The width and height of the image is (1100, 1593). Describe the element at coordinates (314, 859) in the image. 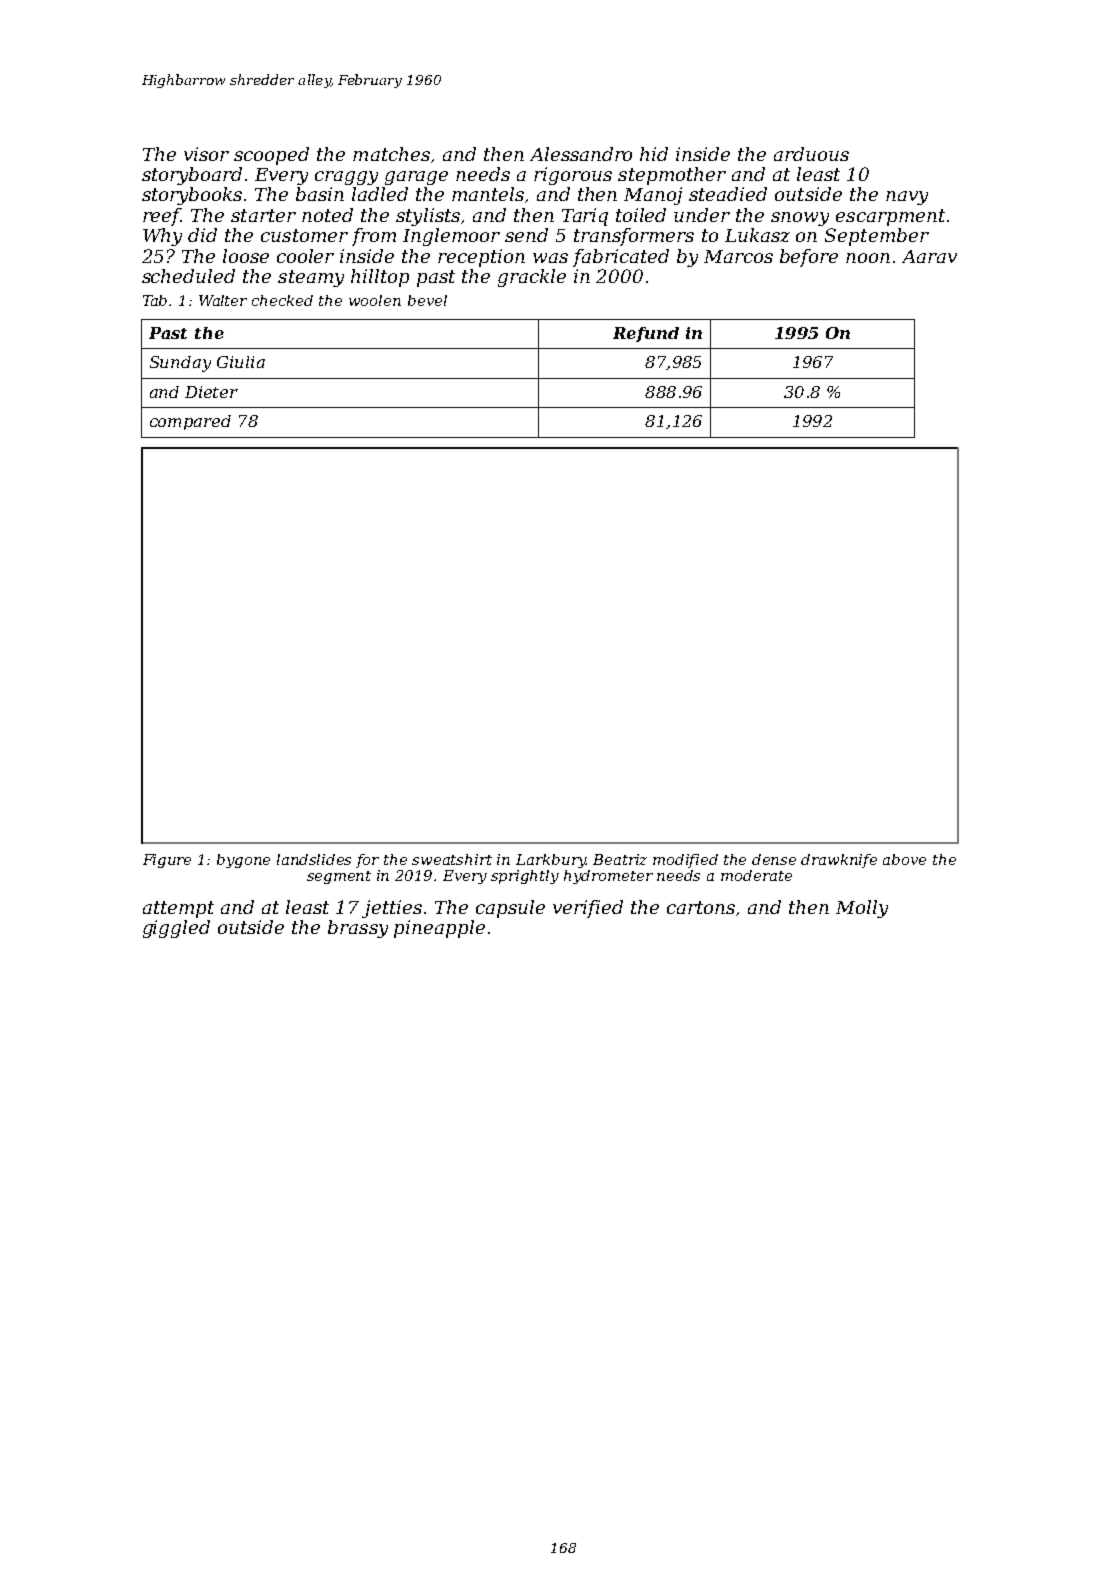

I see `landslides` at that location.
